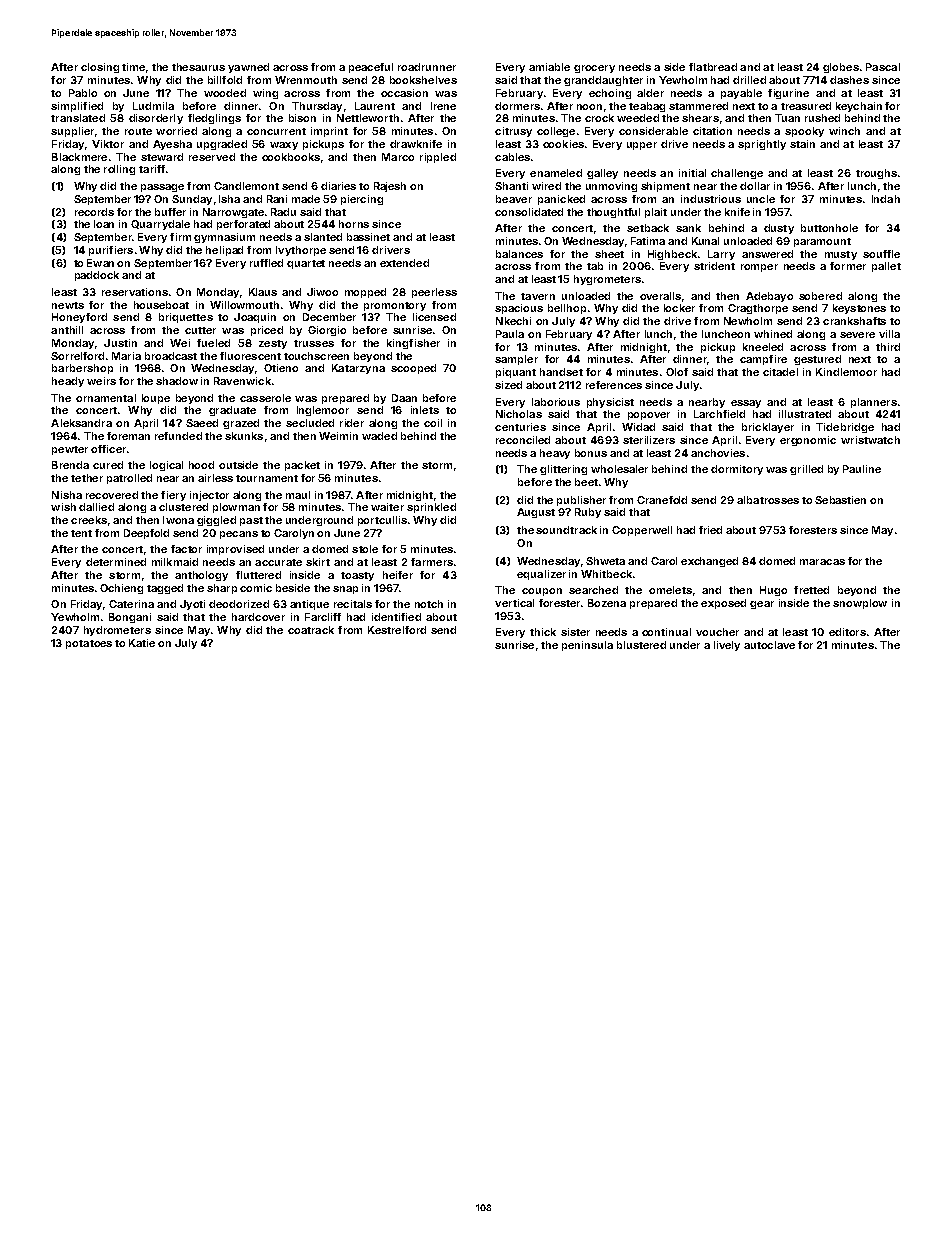 Image resolution: width=952 pixels, height=1233 pixels. Describe the element at coordinates (555, 454) in the screenshot. I see `heavy` at that location.
